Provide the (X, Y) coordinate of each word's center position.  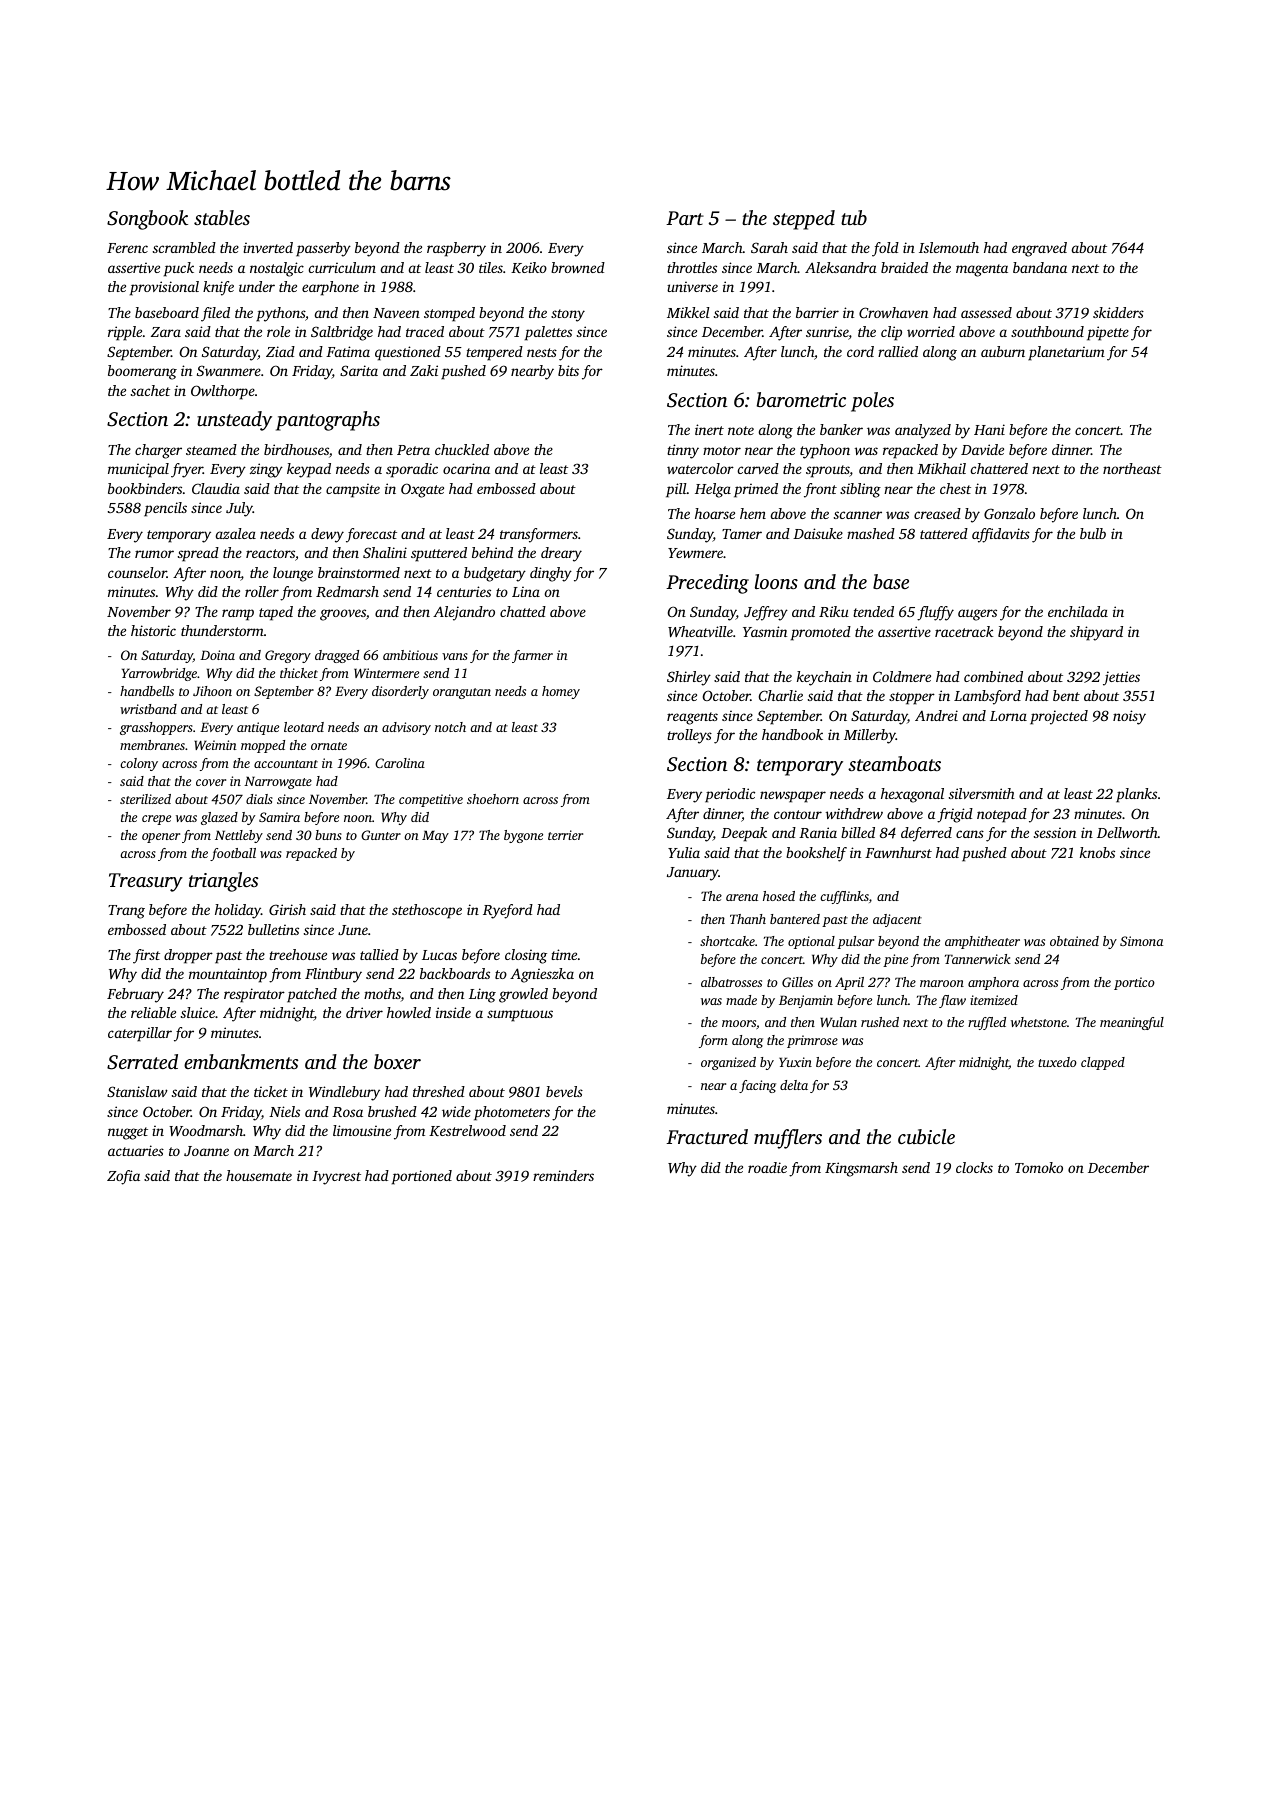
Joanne (206, 1151)
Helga (713, 490)
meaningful (1132, 1023)
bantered (795, 919)
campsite (353, 490)
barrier (817, 312)
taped (276, 613)
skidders (1118, 312)
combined (993, 676)
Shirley (689, 678)
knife (218, 288)
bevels (564, 1091)
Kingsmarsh (861, 1169)
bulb (1093, 533)
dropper (188, 956)
